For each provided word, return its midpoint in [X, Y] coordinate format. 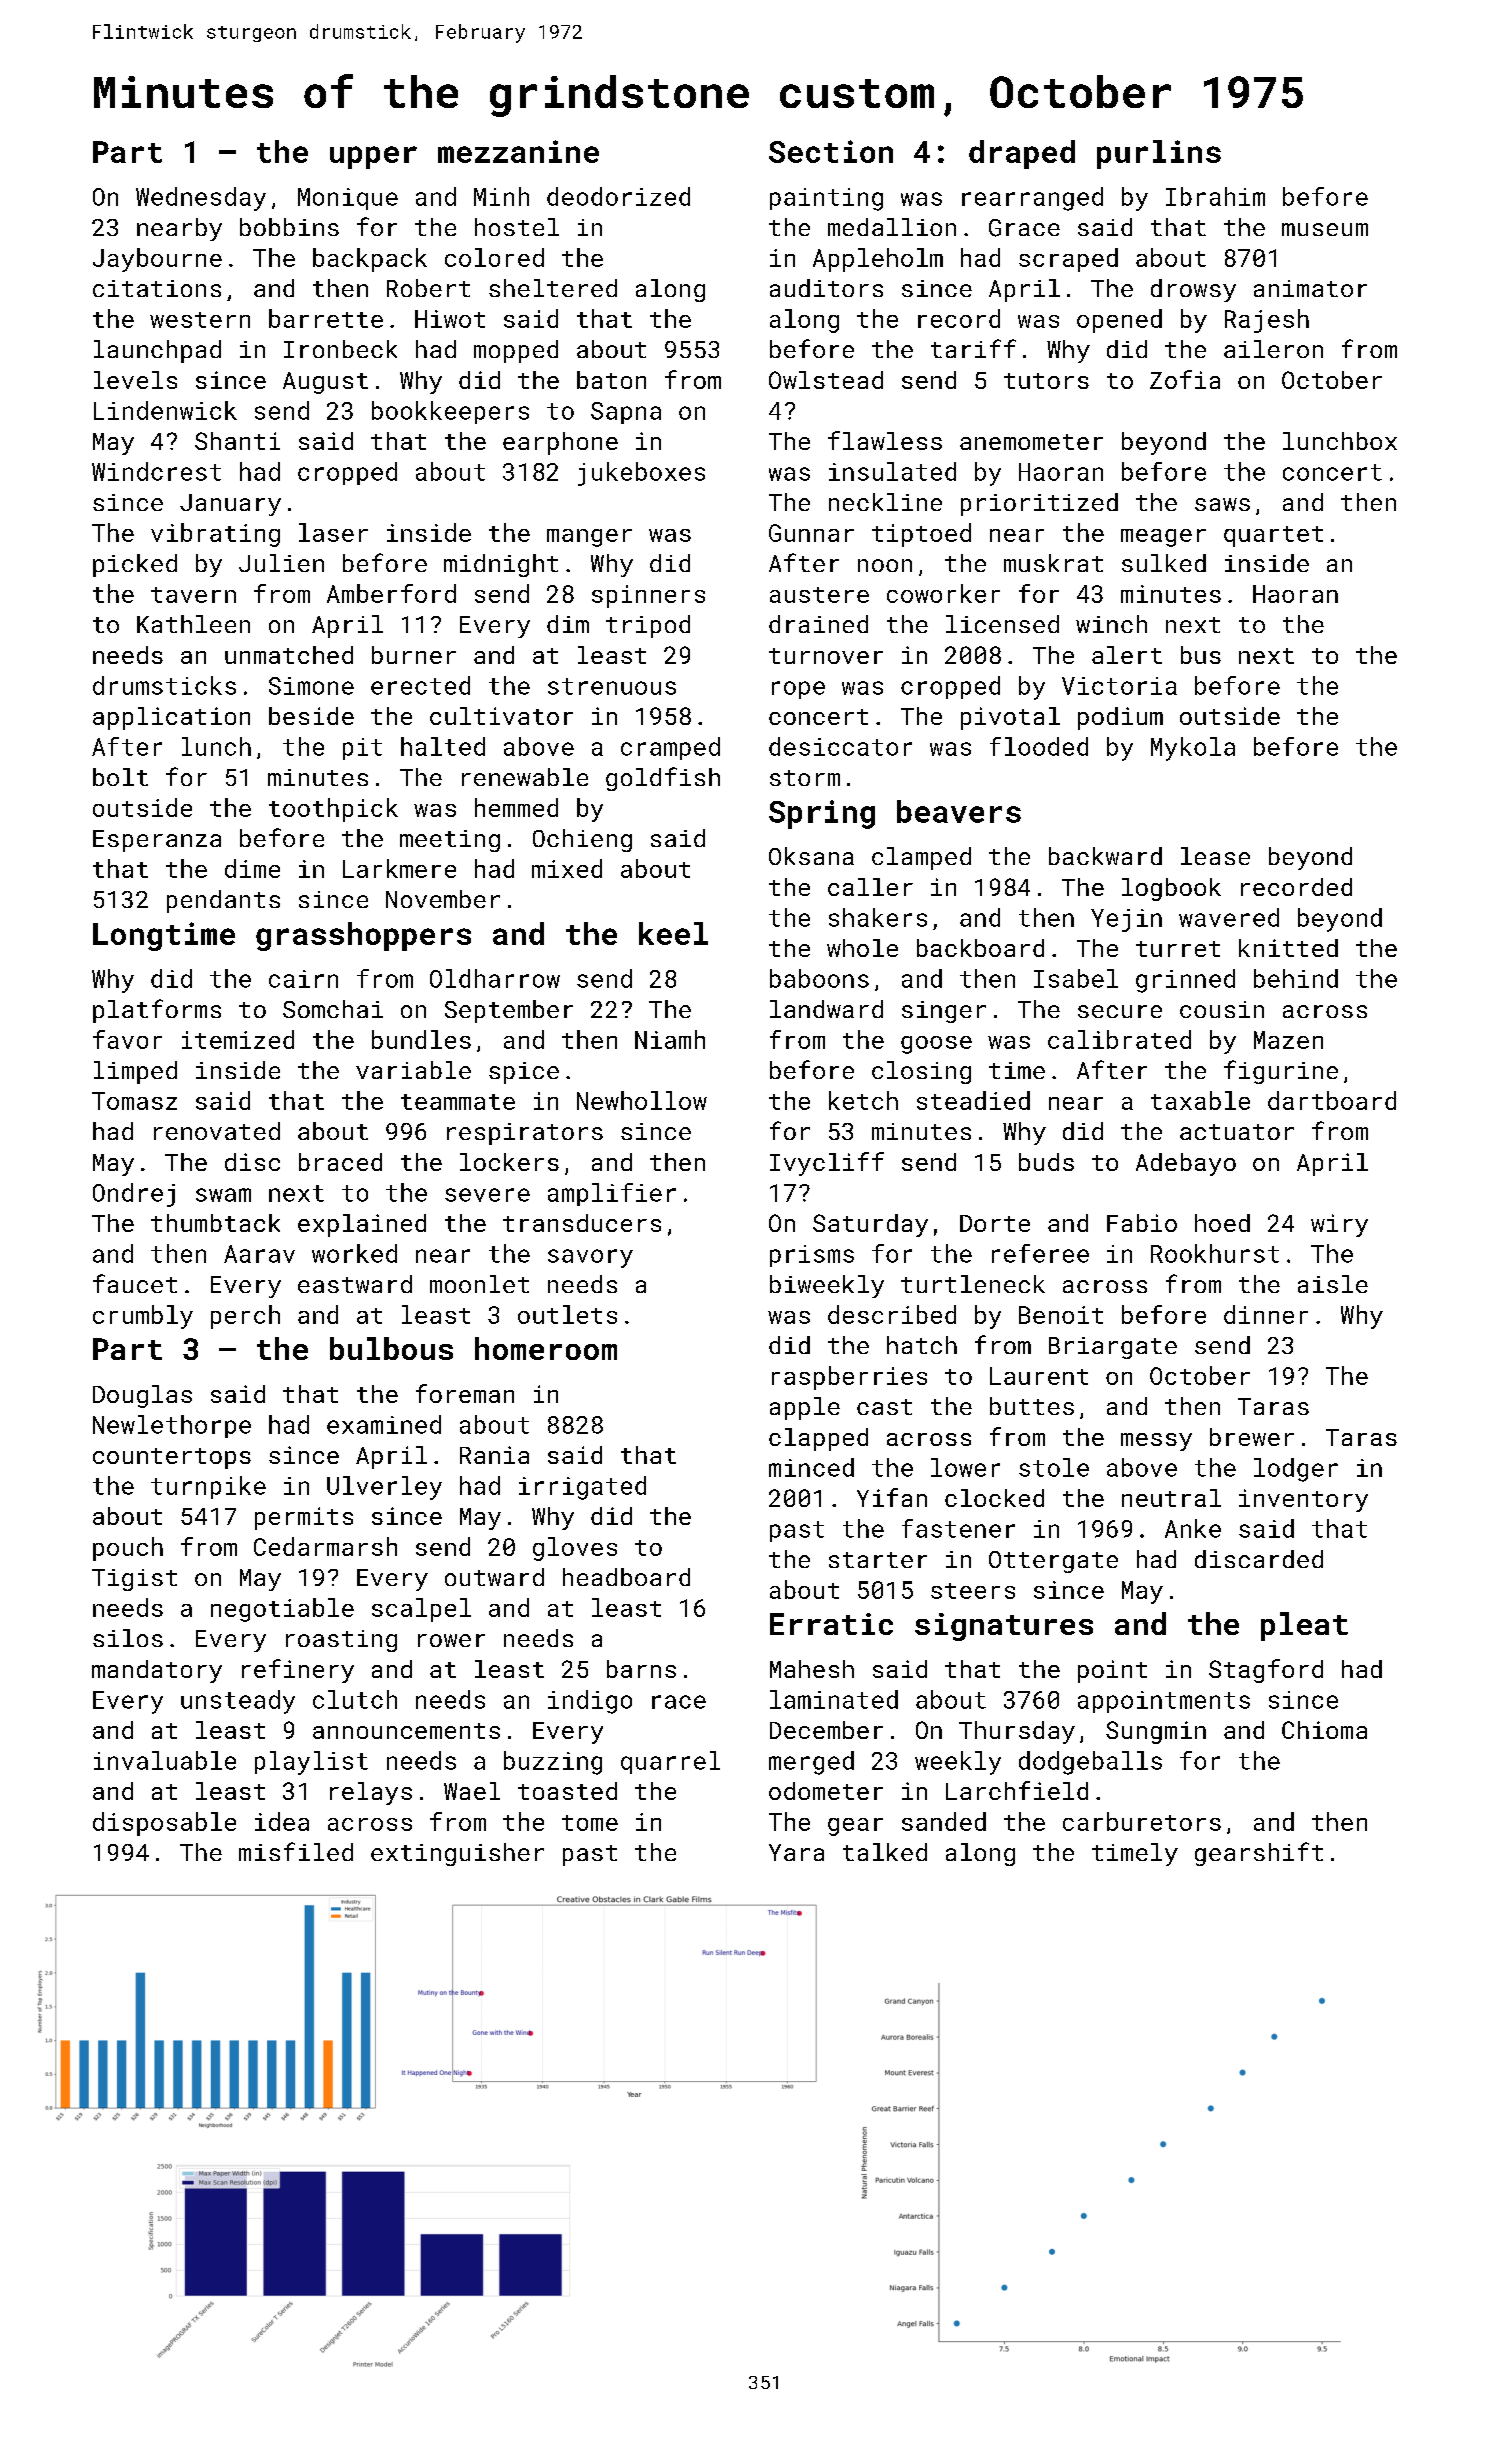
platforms [157, 1011]
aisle [1333, 1284]
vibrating [215, 535]
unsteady [238, 1702]
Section [831, 151]
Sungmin [1156, 1732]
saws [1222, 504]
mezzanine [518, 151]
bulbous [391, 1348]
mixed [567, 868]
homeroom [546, 1348]
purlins [1159, 154]
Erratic [831, 1624]
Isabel [1076, 978]
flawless [885, 440]
